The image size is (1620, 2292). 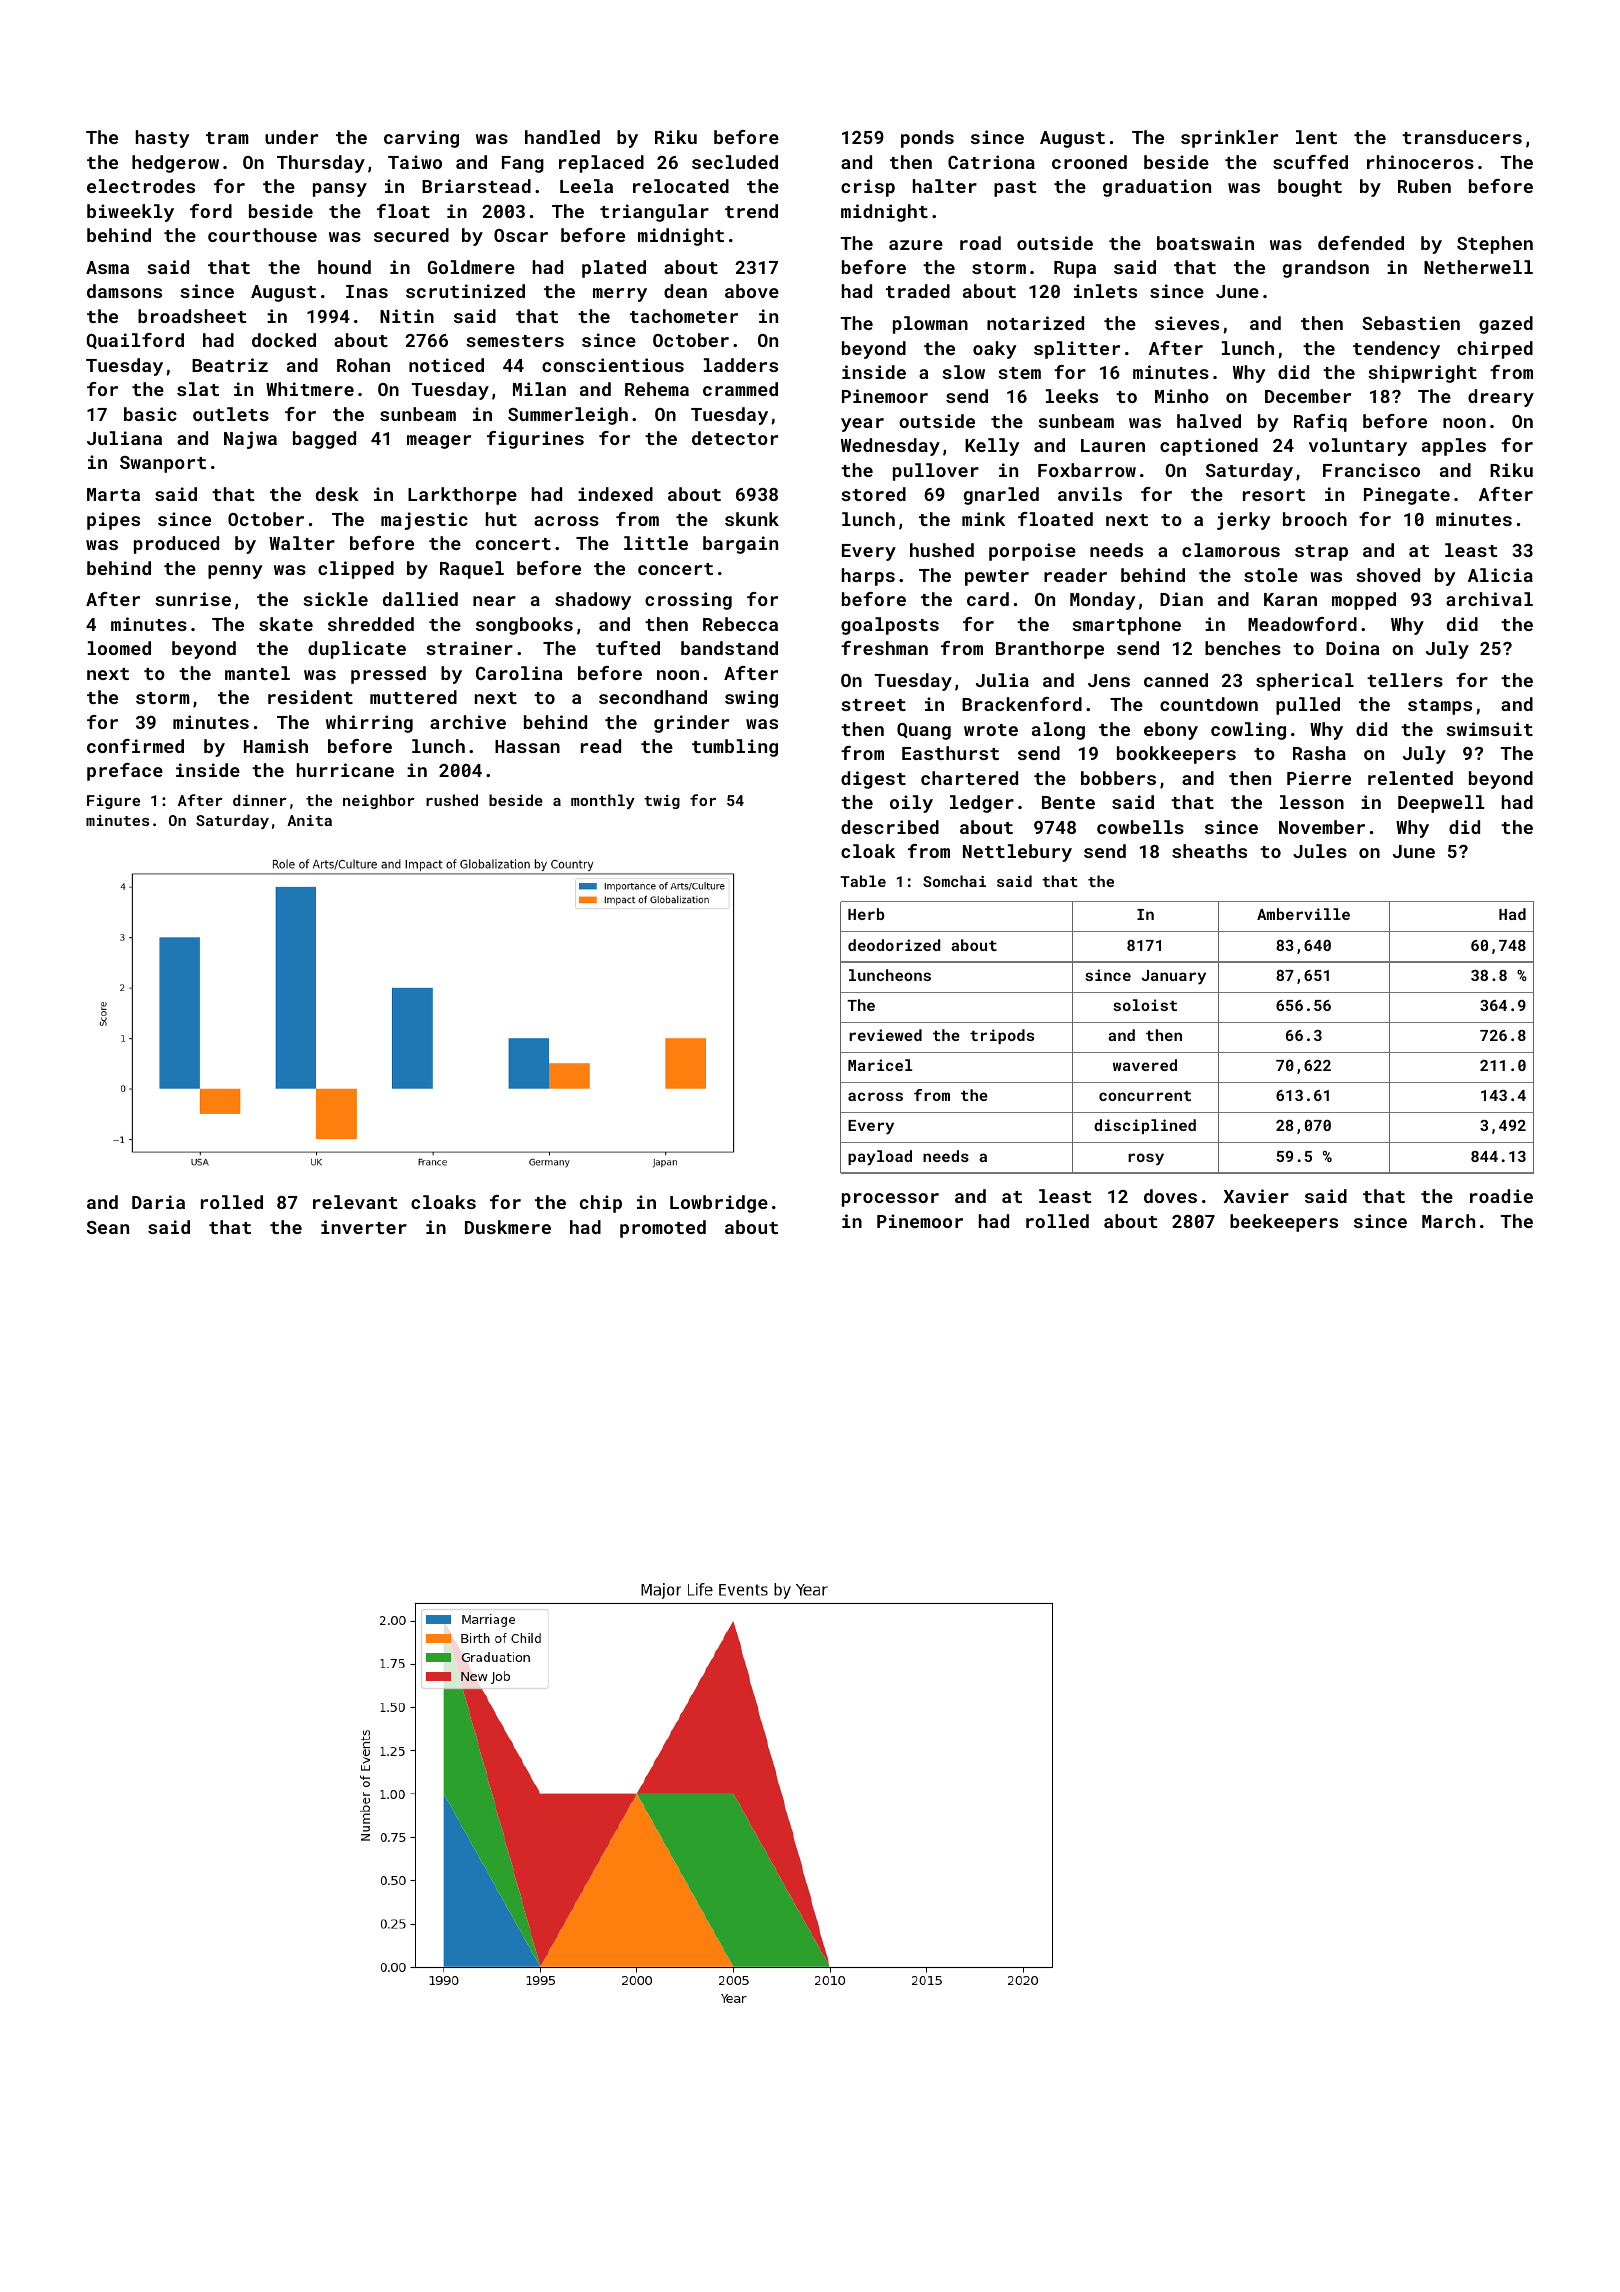 What do you see at coordinates (163, 139) in the screenshot?
I see `hasty` at bounding box center [163, 139].
